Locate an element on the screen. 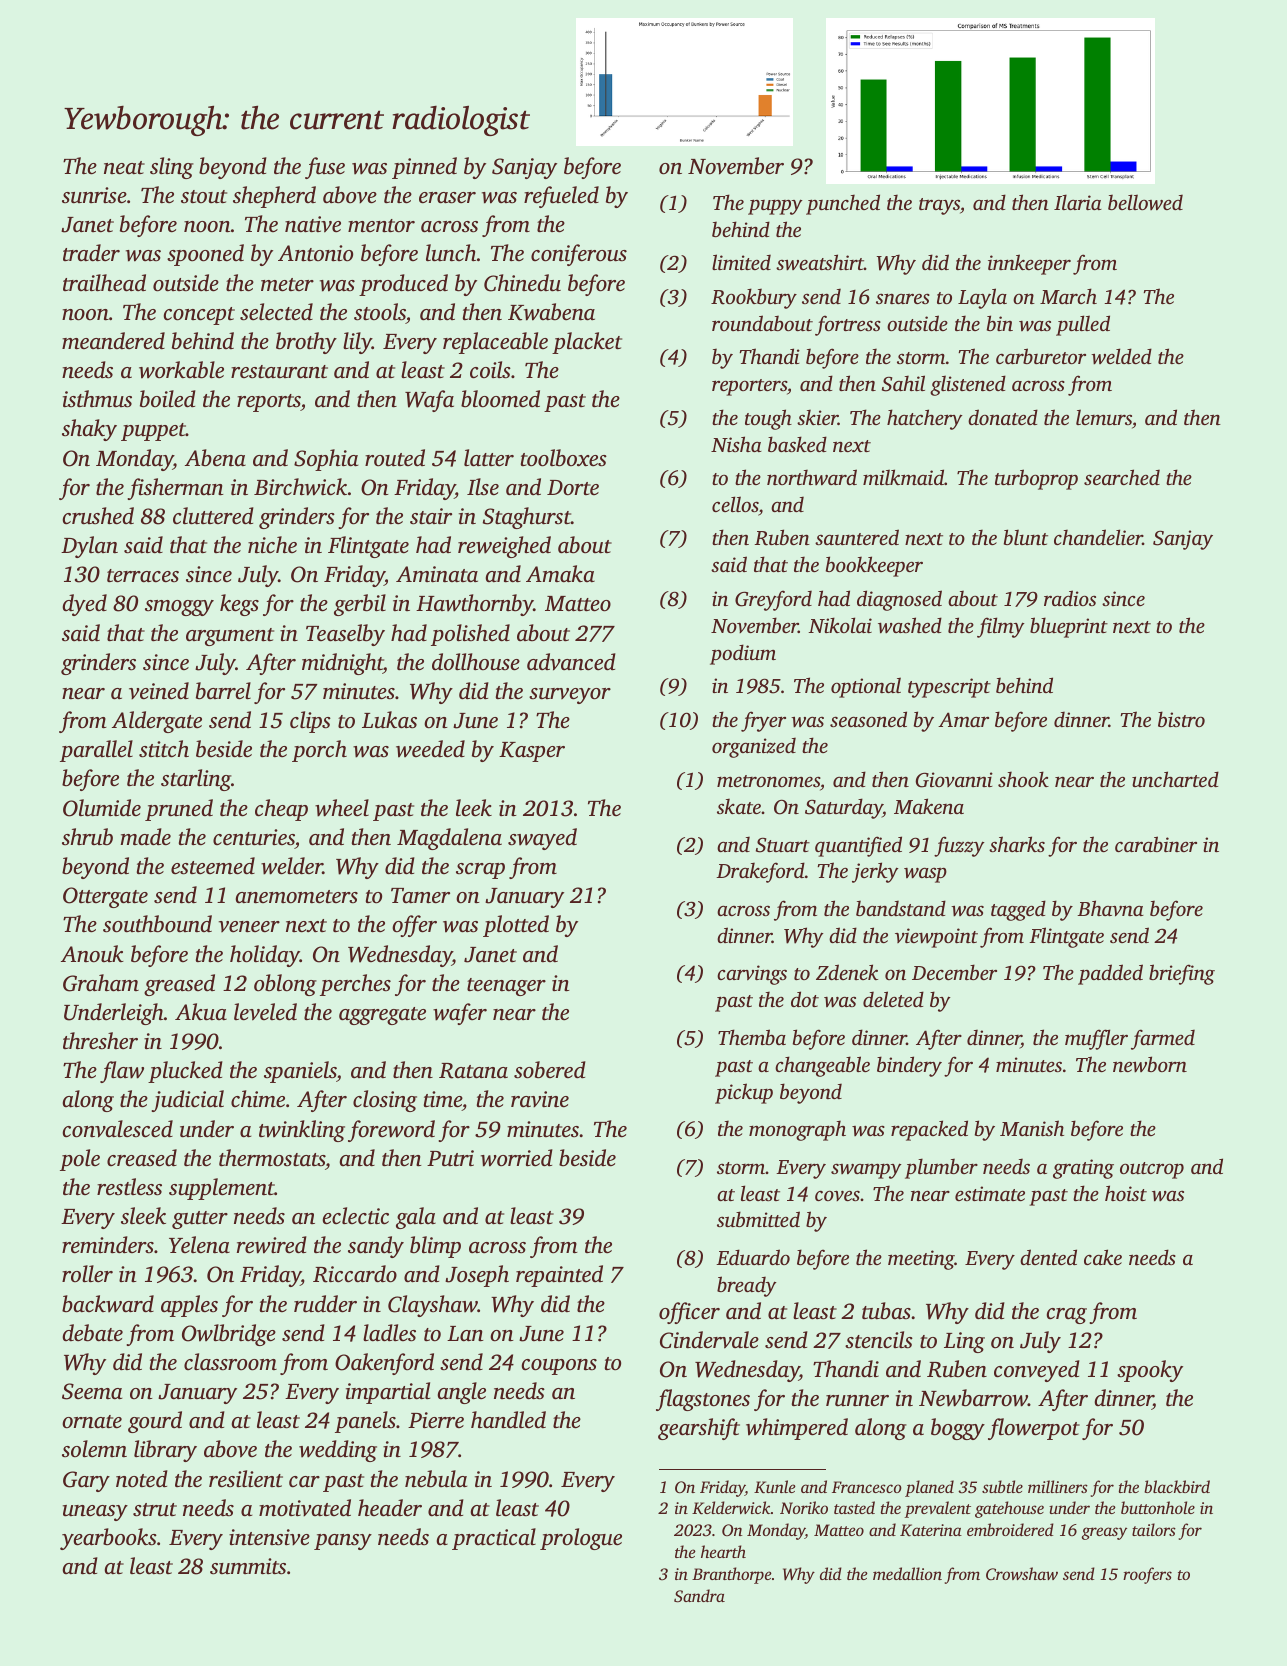 The height and width of the screenshot is (1666, 1287). pinned is located at coordinates (424, 168).
